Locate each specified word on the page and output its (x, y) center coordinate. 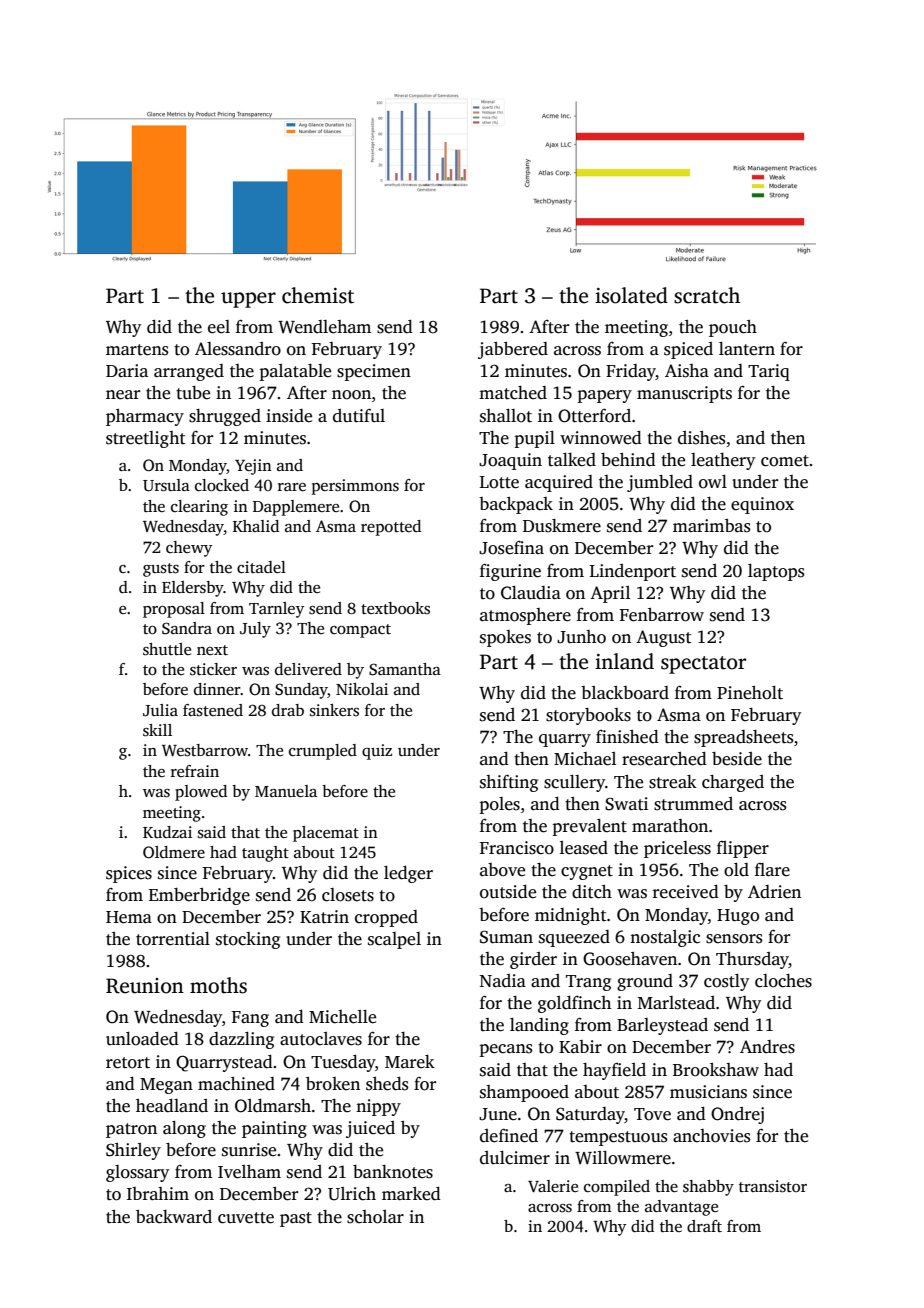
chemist (318, 295)
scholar (375, 1217)
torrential (173, 939)
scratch (707, 295)
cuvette (246, 1218)
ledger (408, 874)
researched (664, 759)
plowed (201, 793)
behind (628, 460)
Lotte (499, 482)
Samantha (405, 669)
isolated (631, 295)
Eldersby (193, 589)
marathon (670, 826)
